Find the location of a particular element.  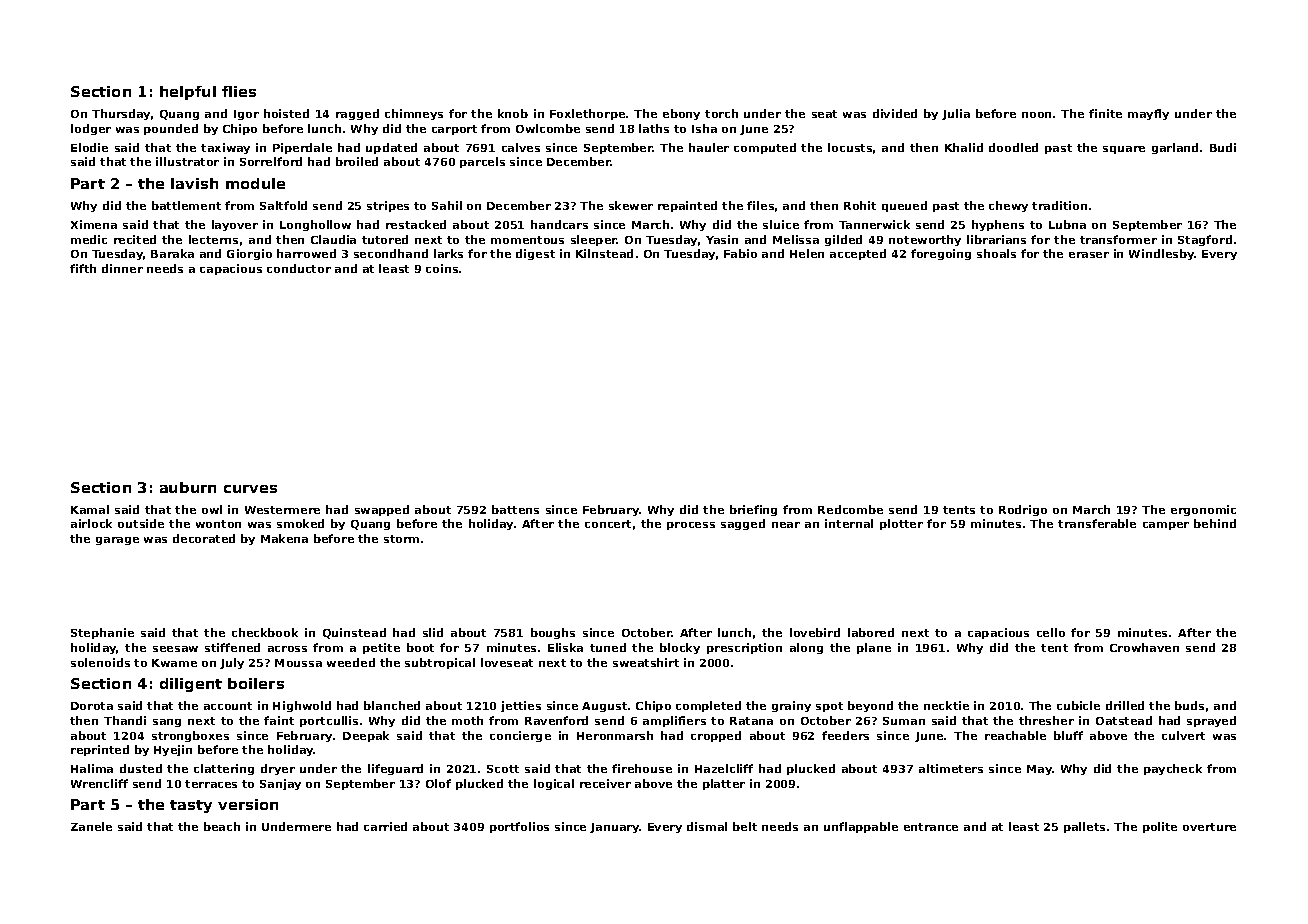

eraser is located at coordinates (1089, 255).
